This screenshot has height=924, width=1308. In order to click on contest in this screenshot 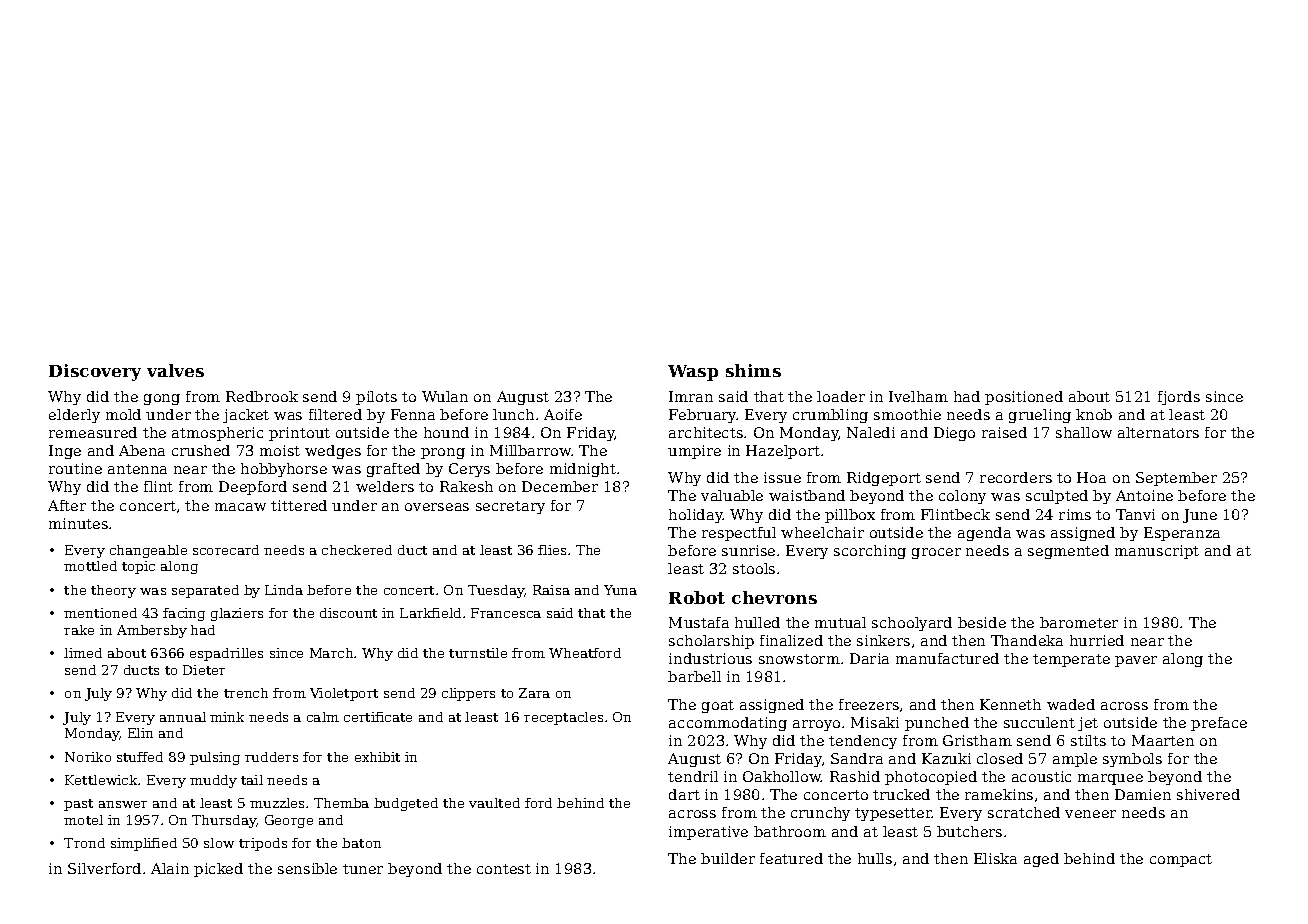, I will do `click(504, 869)`.
